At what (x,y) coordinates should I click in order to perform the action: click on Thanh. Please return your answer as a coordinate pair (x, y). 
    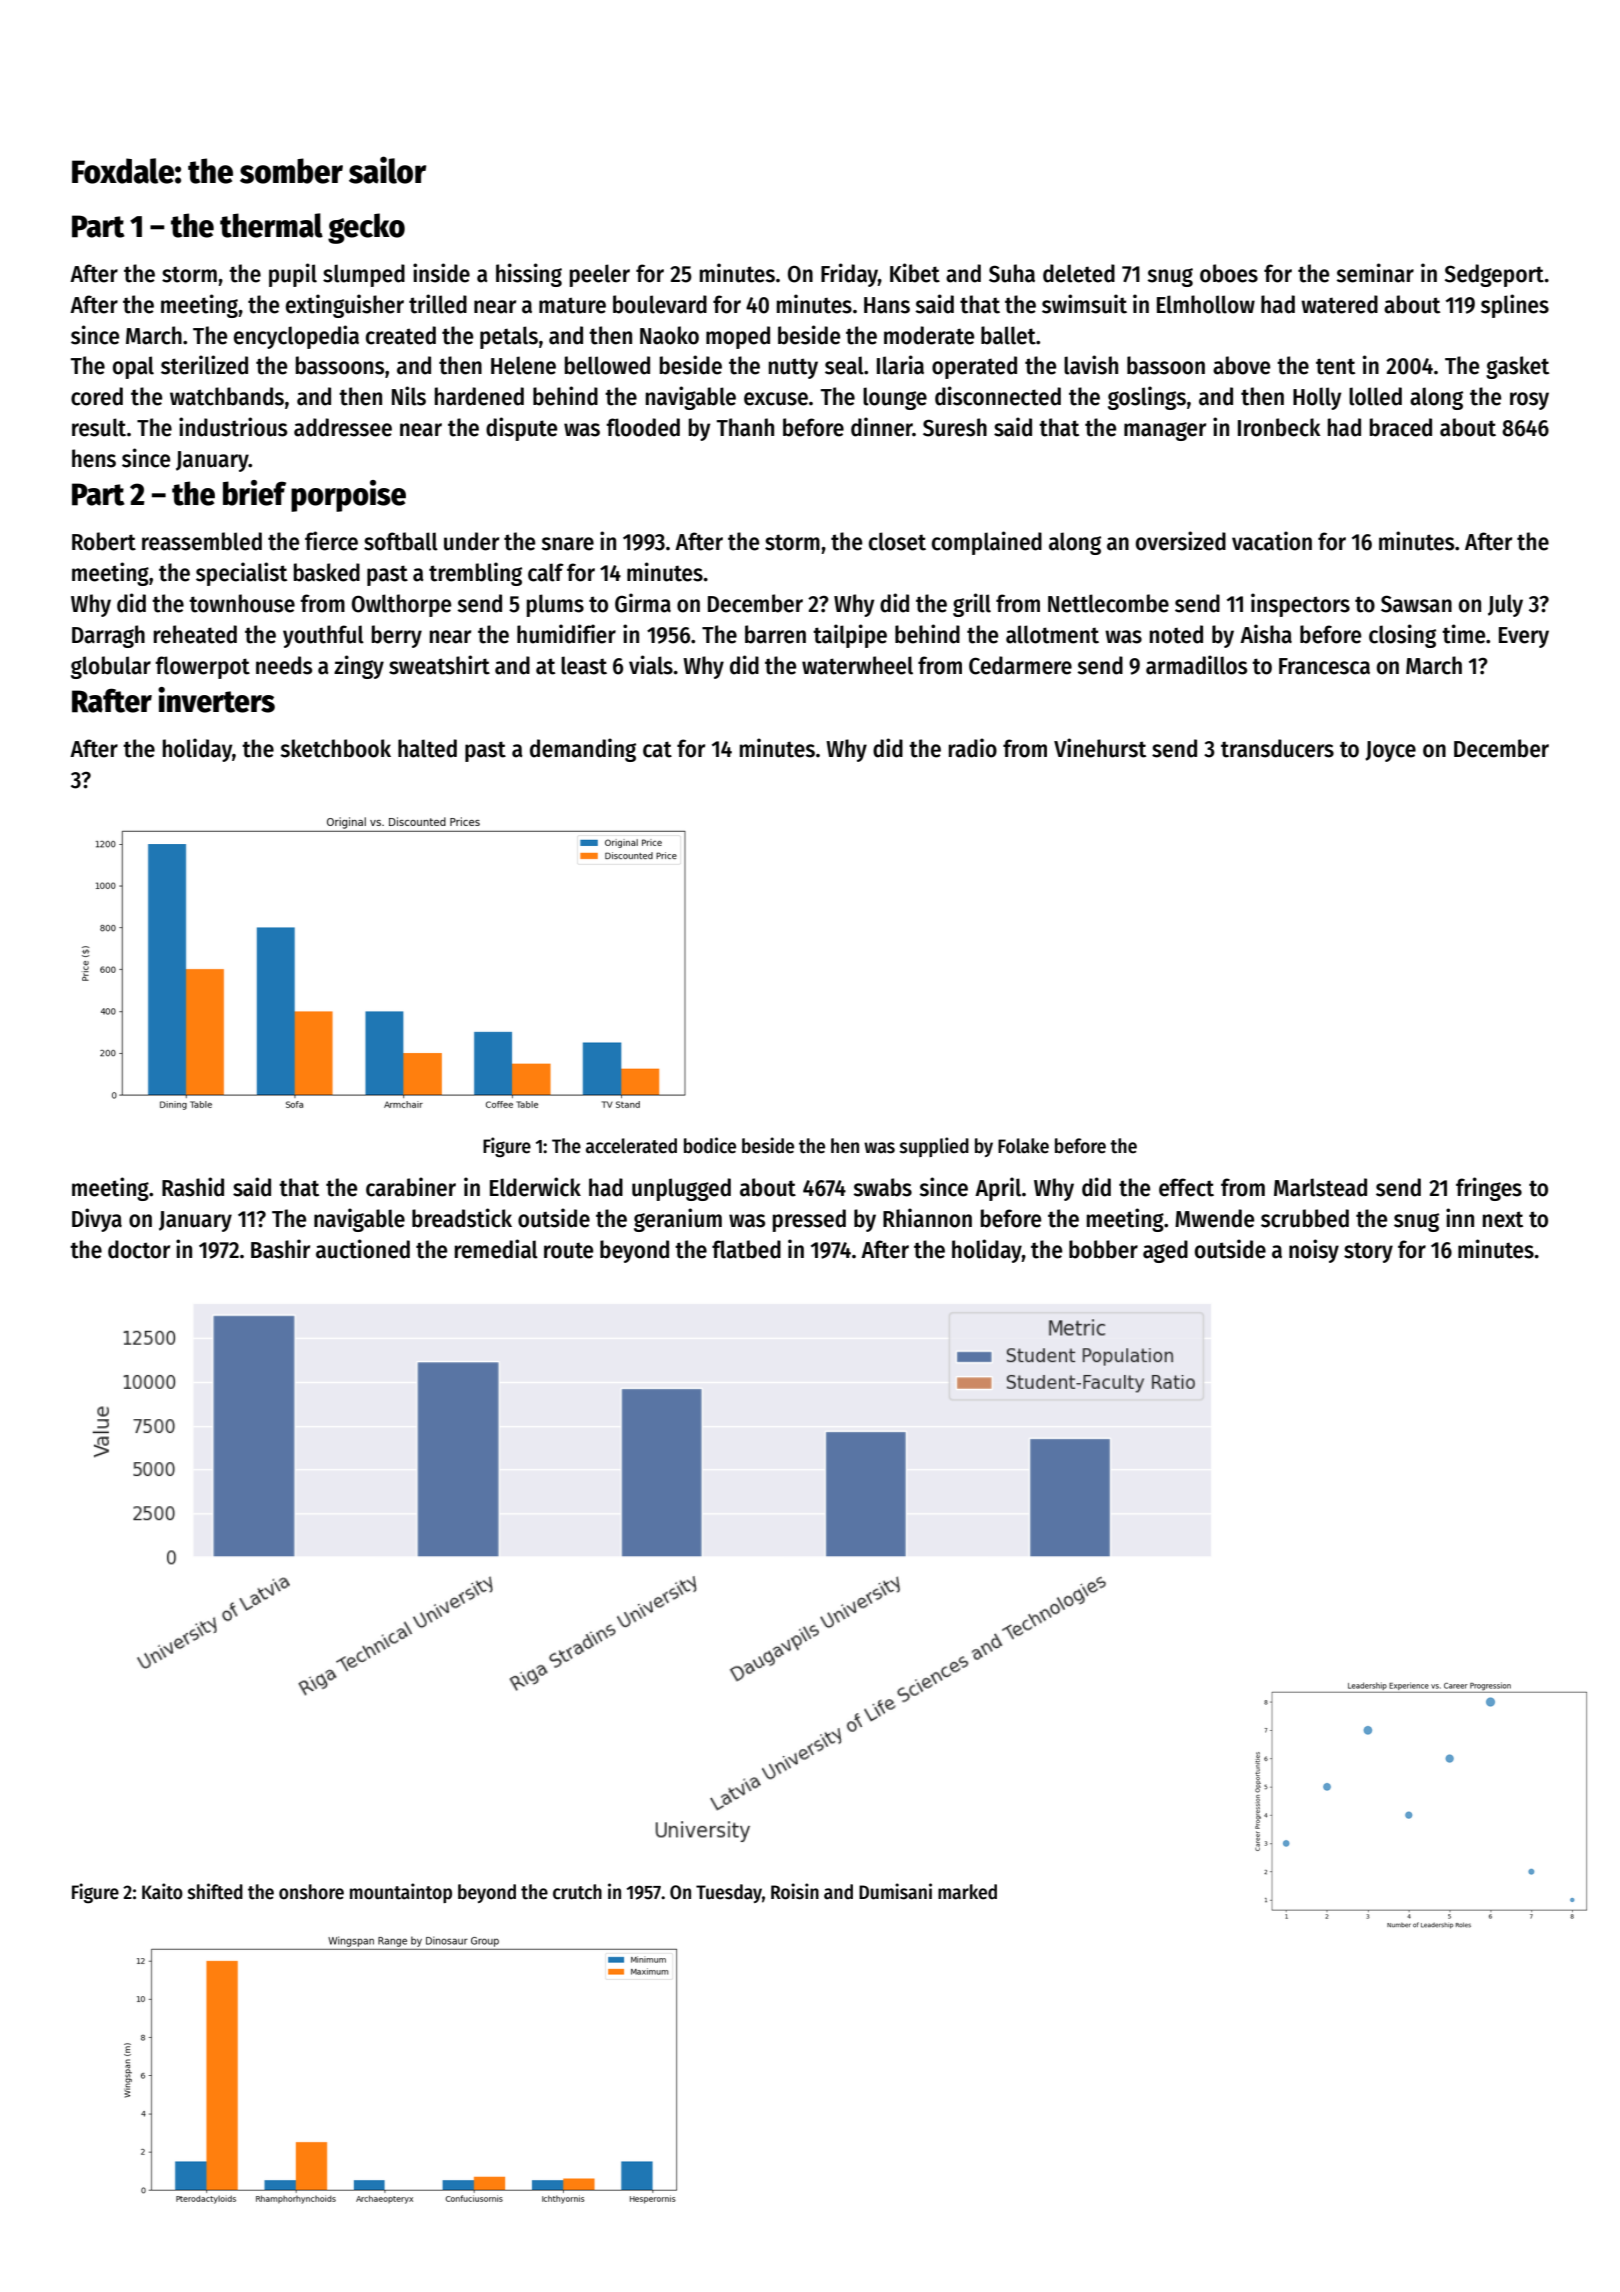
    Looking at the image, I should click on (745, 427).
